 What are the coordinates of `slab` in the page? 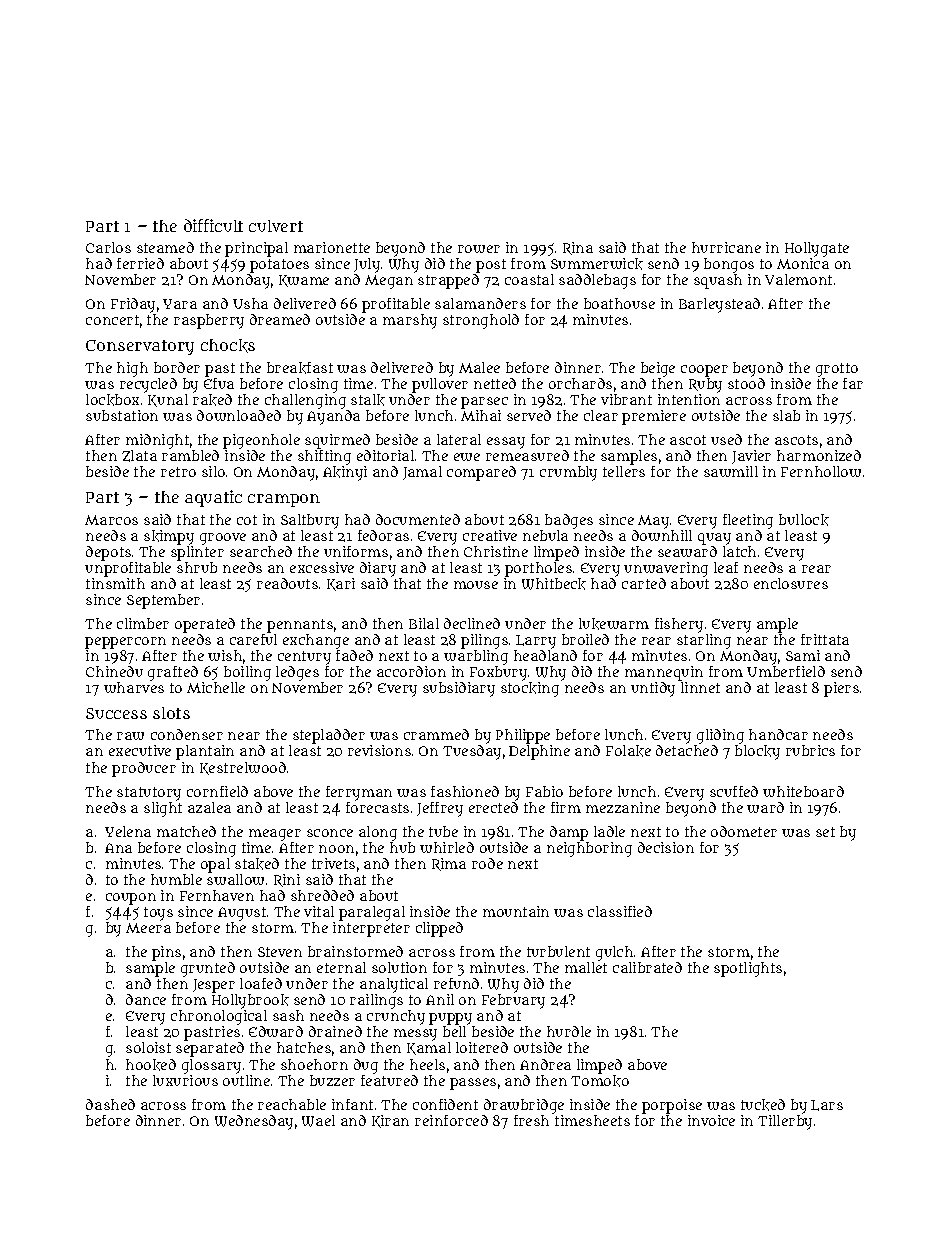 It's located at (786, 415).
